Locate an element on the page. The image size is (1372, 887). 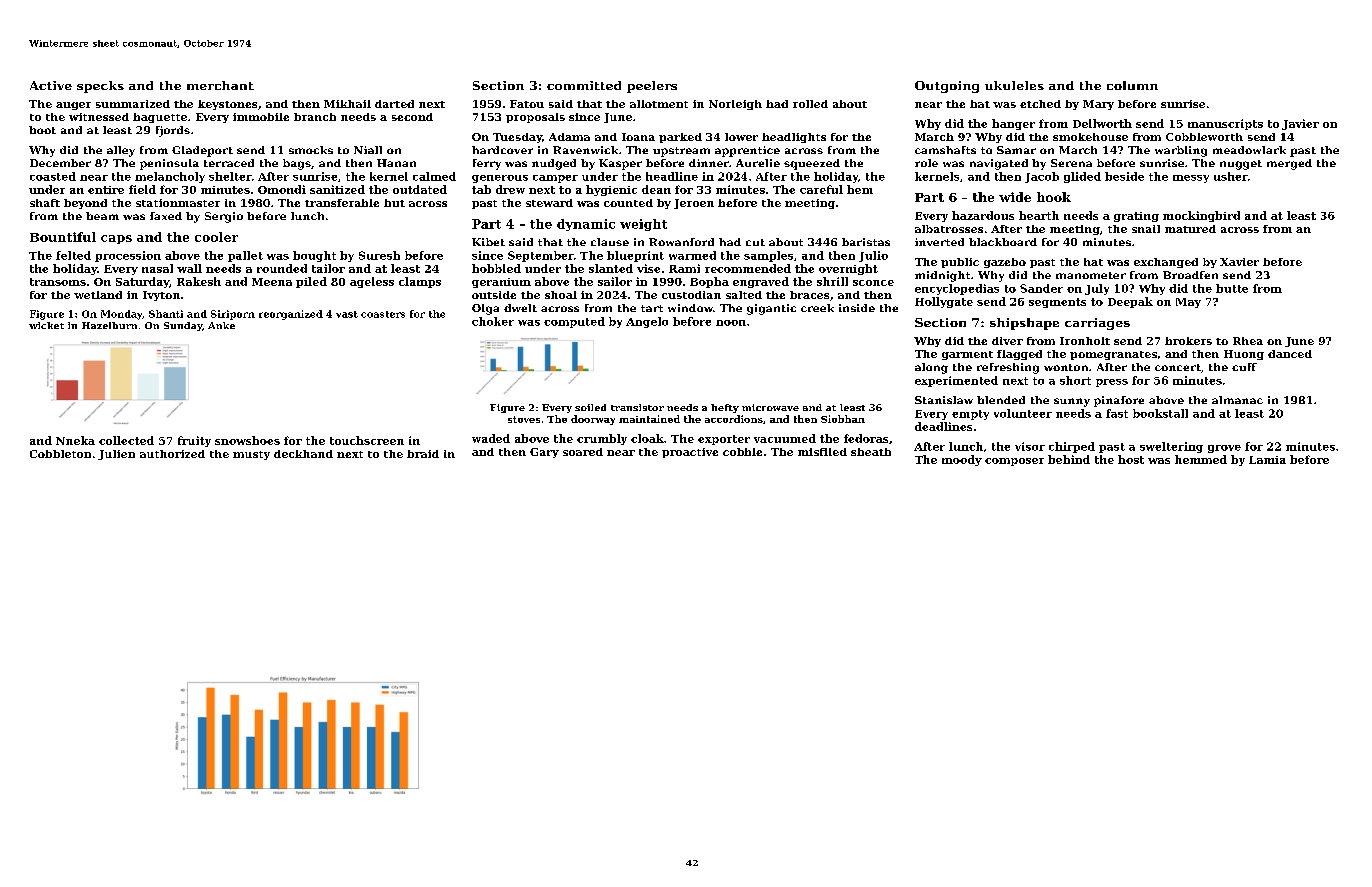
Hazelburn is located at coordinates (109, 325).
